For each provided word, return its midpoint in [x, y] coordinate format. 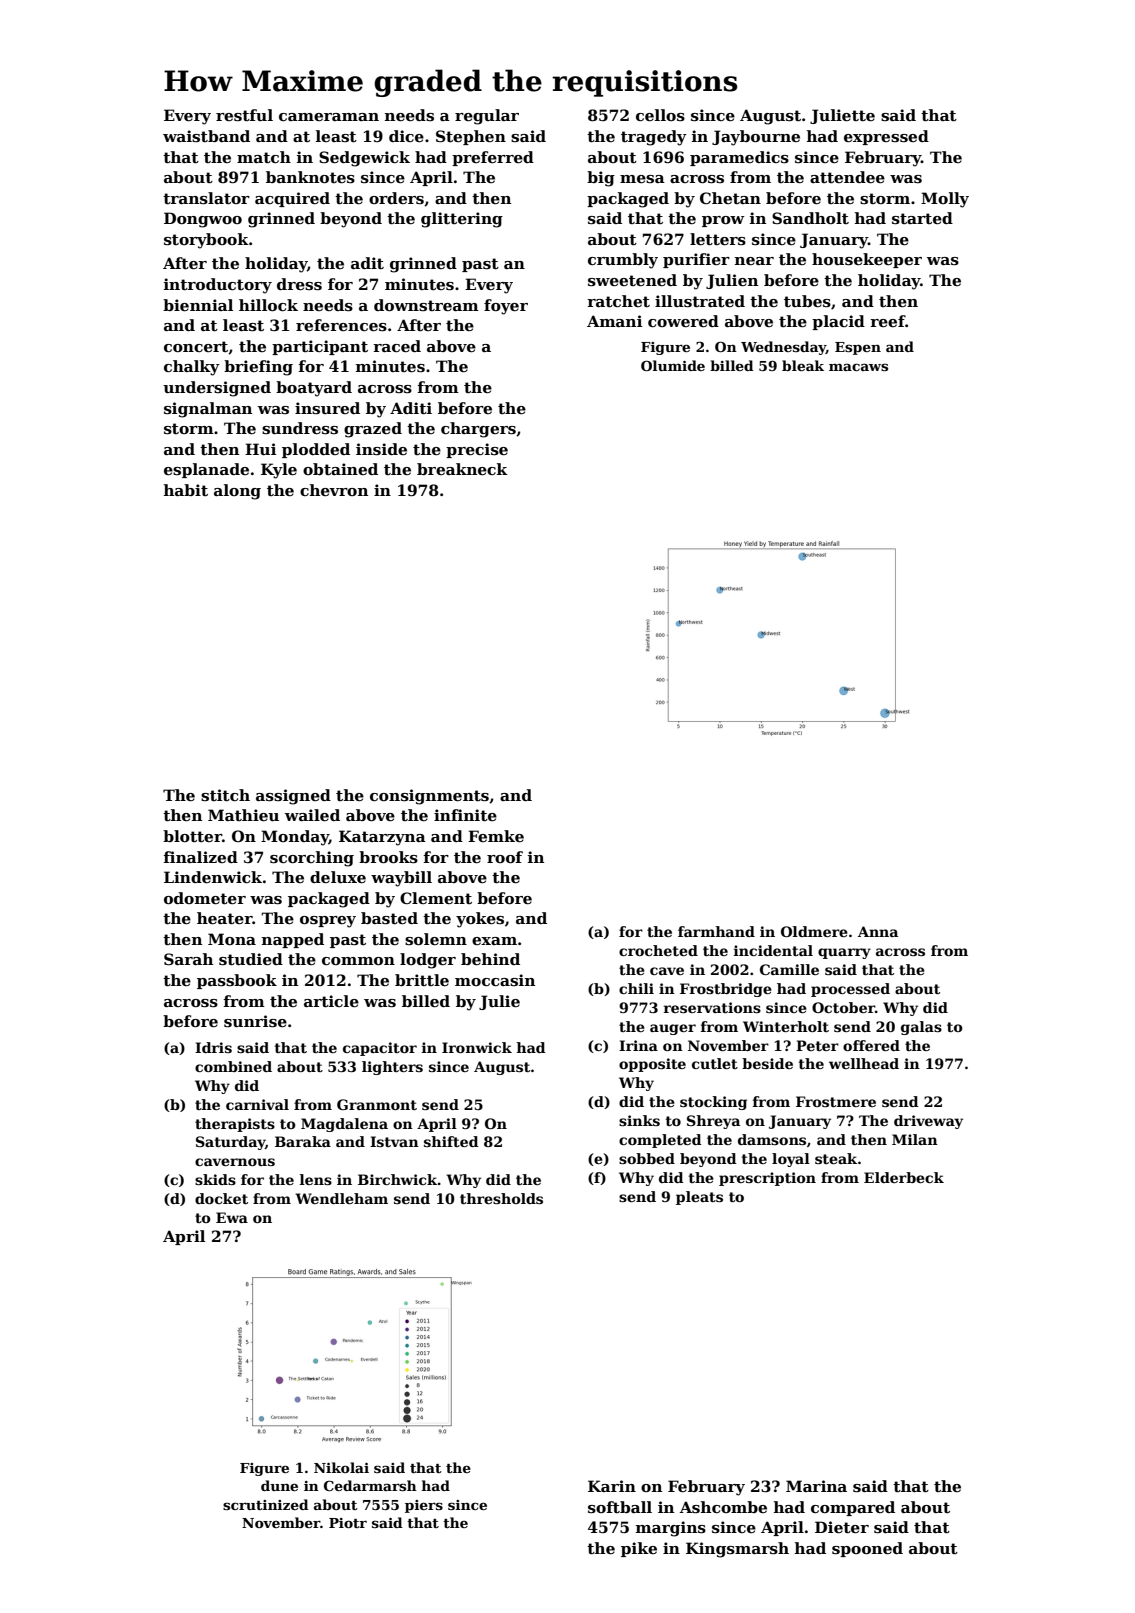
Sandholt [810, 218]
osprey [328, 922]
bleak [803, 365]
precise [477, 450]
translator [206, 198]
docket [221, 1198]
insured [327, 408]
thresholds [501, 1198]
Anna [878, 931]
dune [279, 1485]
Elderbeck [904, 1177]
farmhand [716, 931]
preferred [493, 158]
